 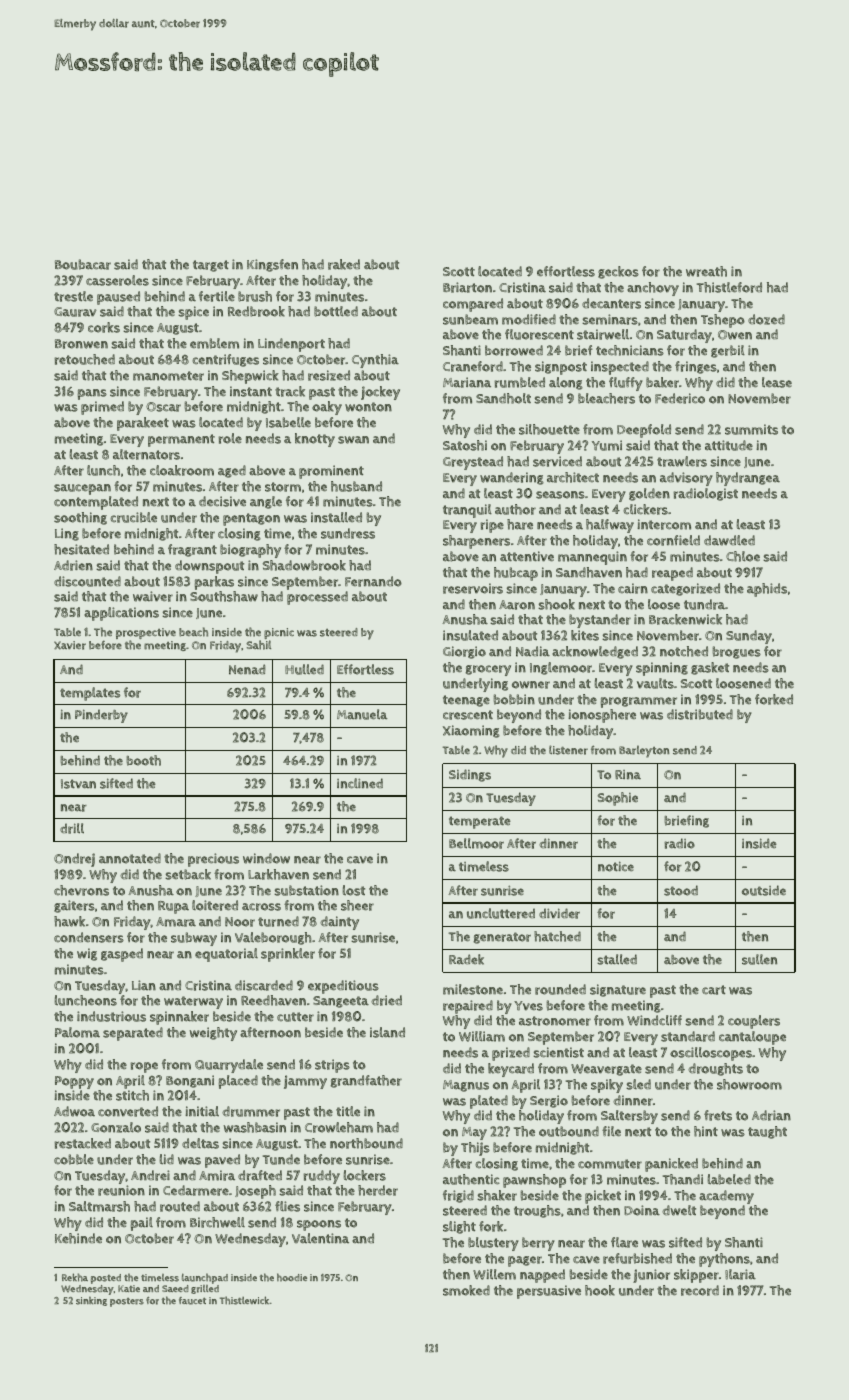 What do you see at coordinates (729, 287) in the screenshot?
I see `Thistleford` at bounding box center [729, 287].
